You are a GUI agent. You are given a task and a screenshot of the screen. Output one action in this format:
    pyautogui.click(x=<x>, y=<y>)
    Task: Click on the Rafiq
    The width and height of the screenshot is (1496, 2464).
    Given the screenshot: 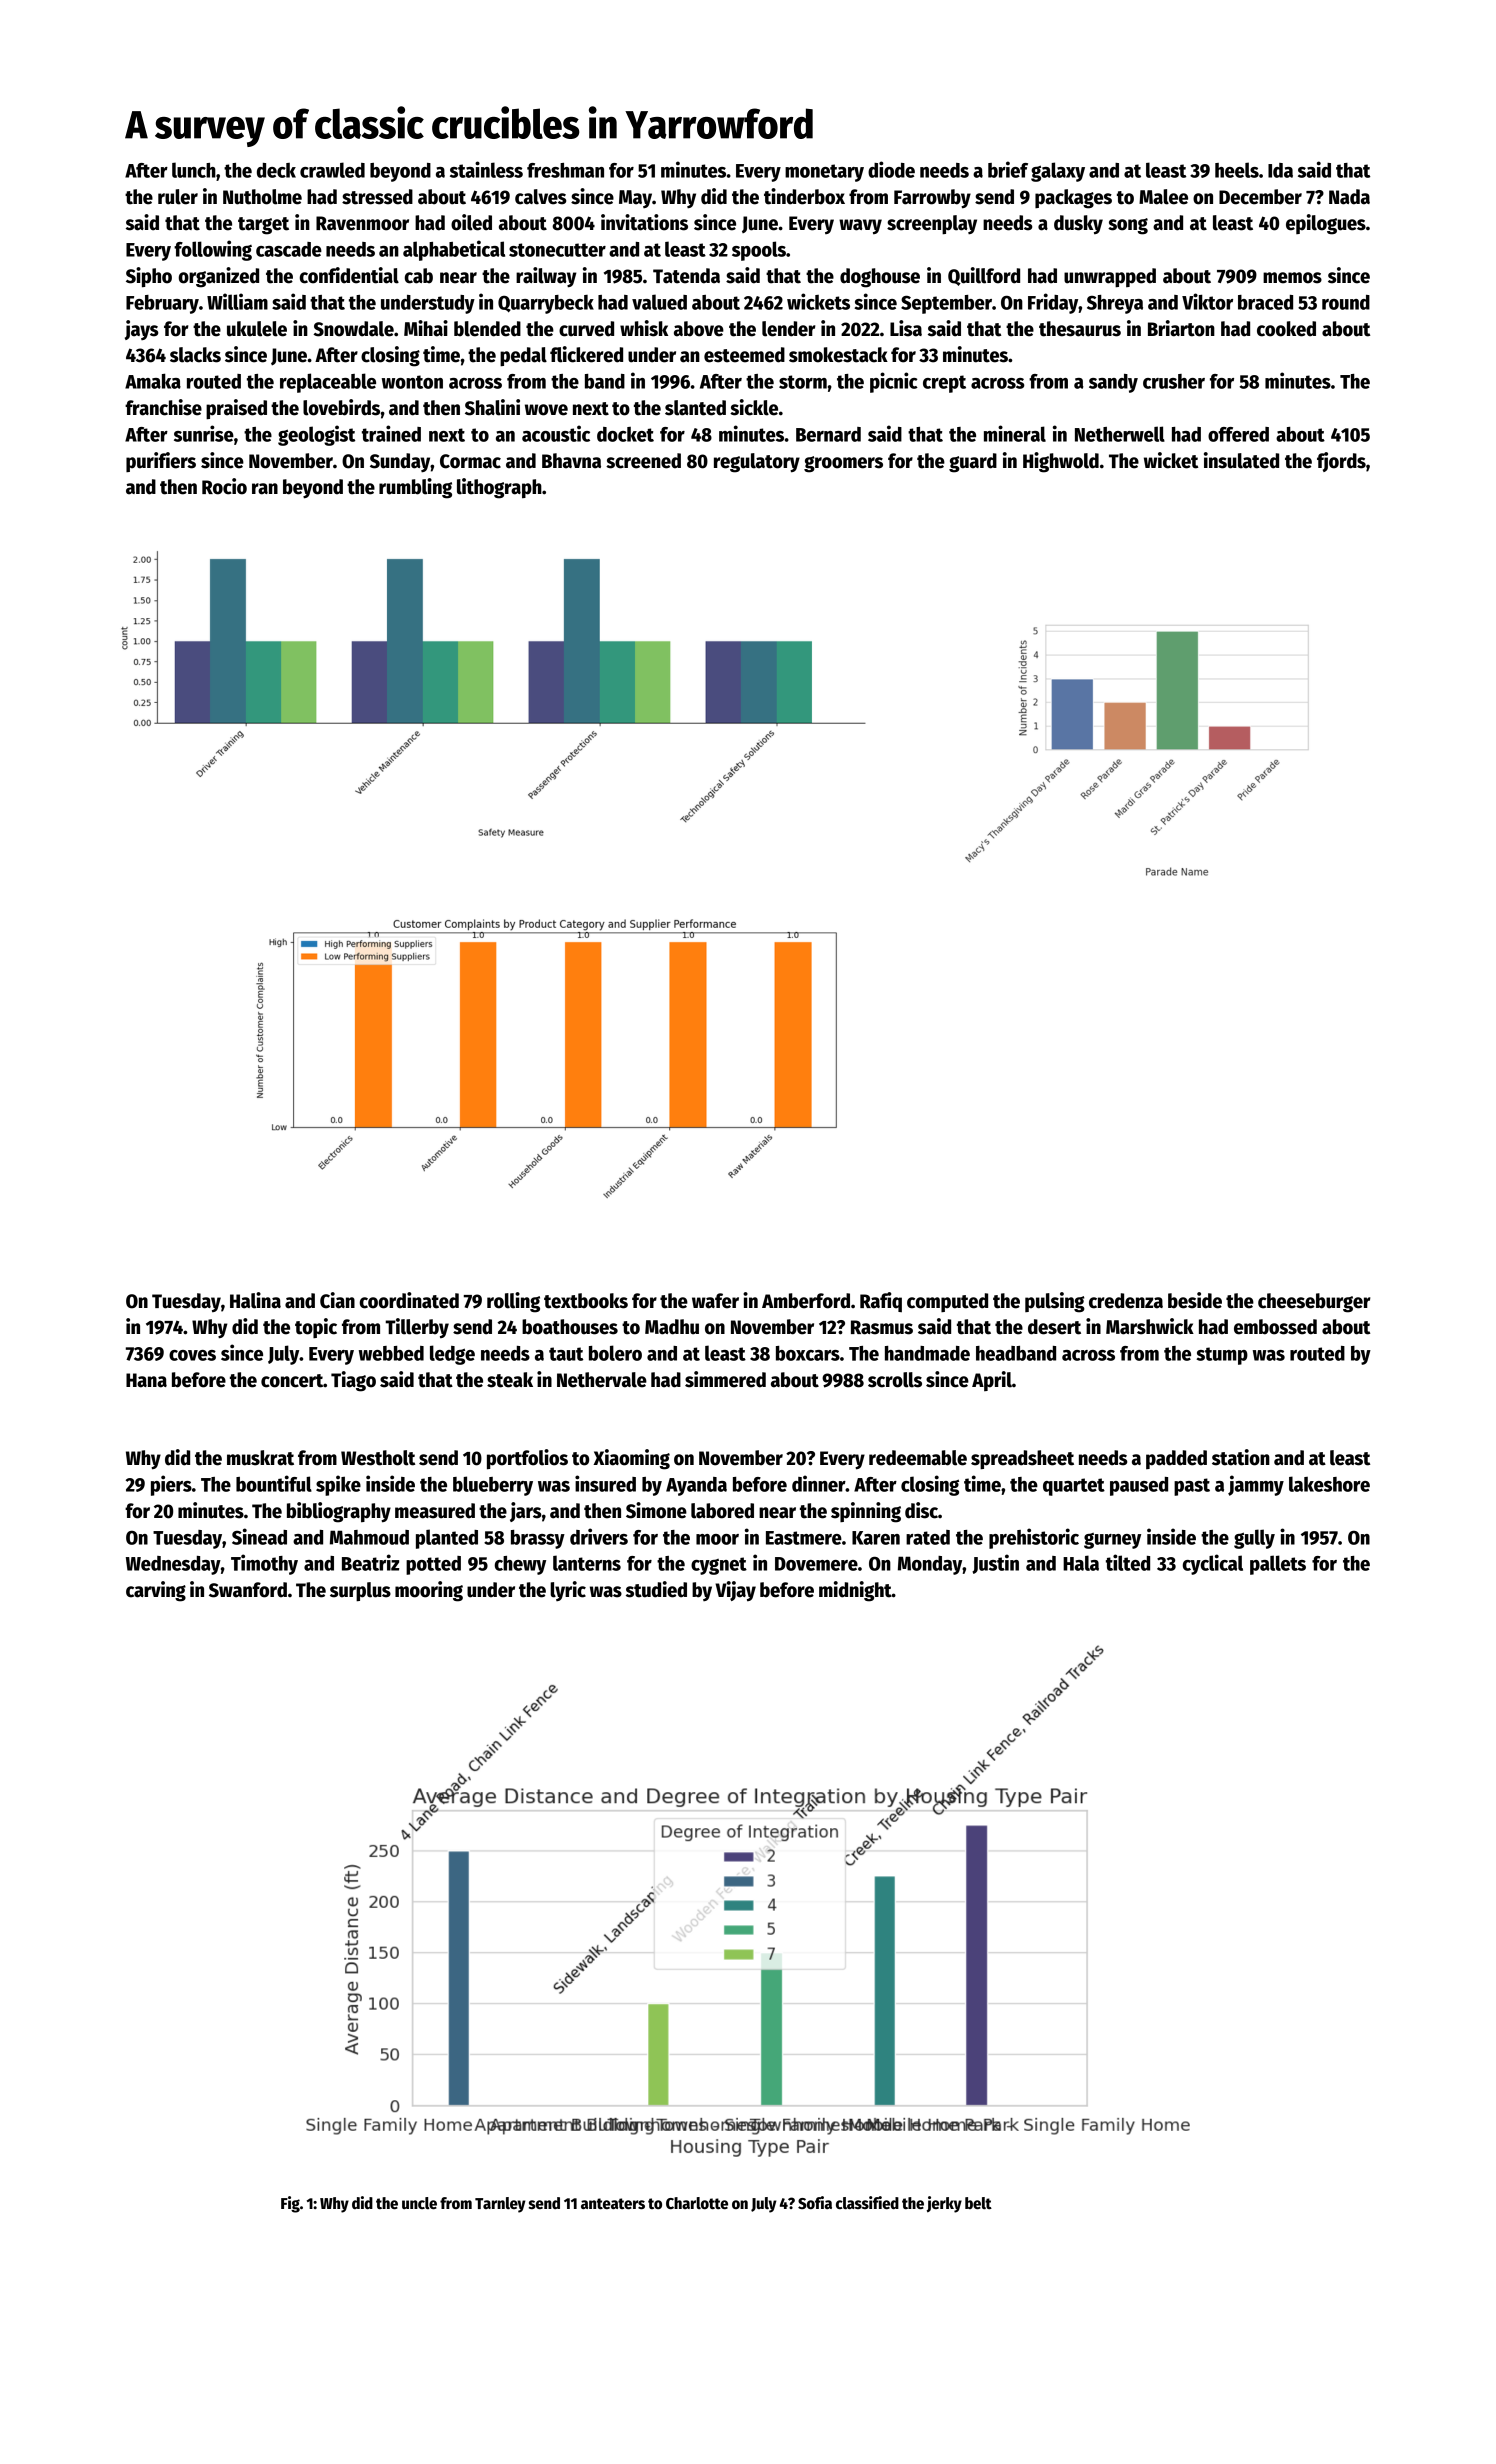 What is the action you would take?
    pyautogui.click(x=881, y=1302)
